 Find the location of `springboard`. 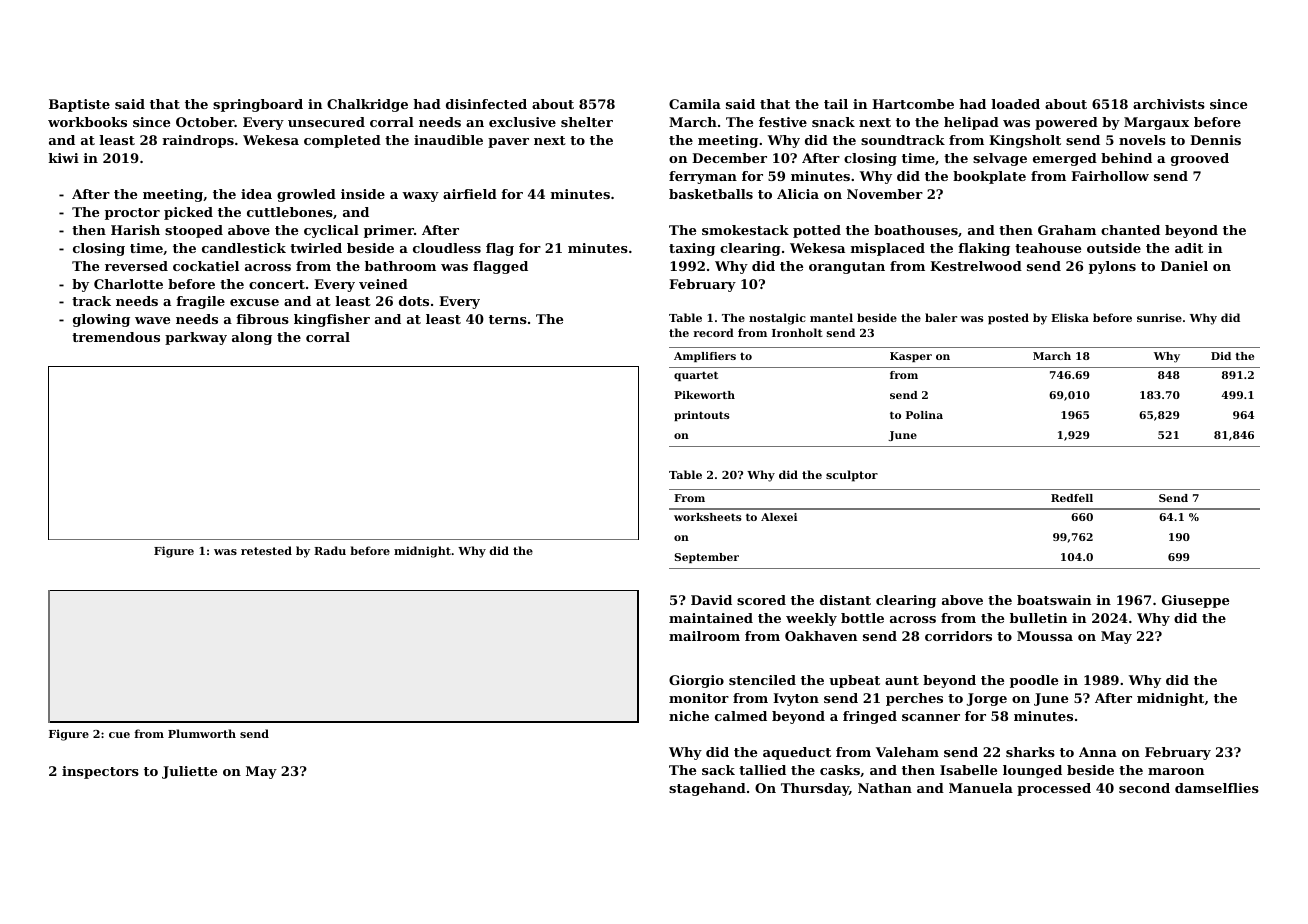

springboard is located at coordinates (258, 105).
